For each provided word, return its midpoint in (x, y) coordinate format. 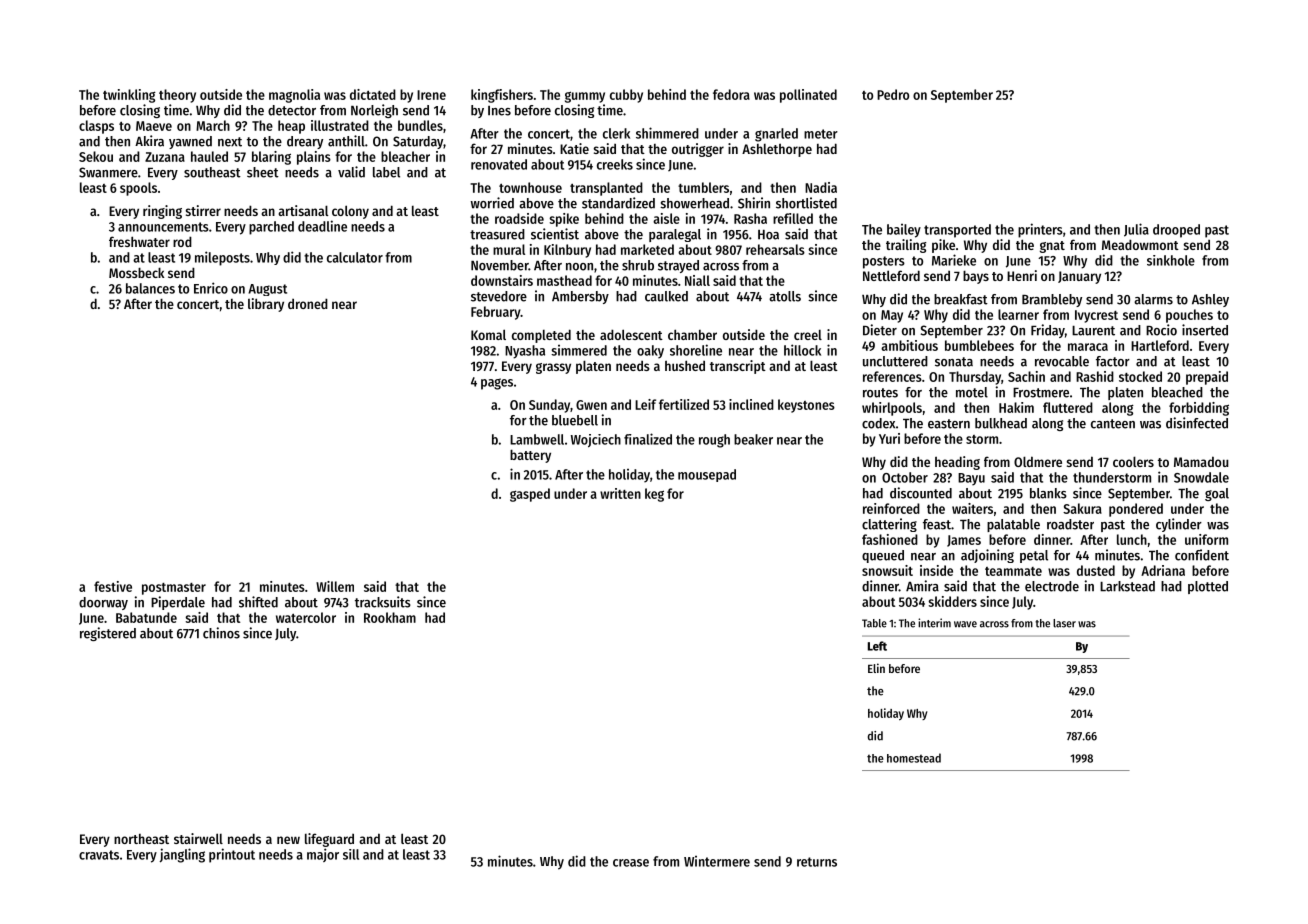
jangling (182, 855)
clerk (616, 133)
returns (817, 862)
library (266, 305)
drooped (1176, 231)
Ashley (1210, 300)
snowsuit (887, 570)
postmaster (174, 589)
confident (1202, 555)
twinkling (129, 96)
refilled (793, 218)
